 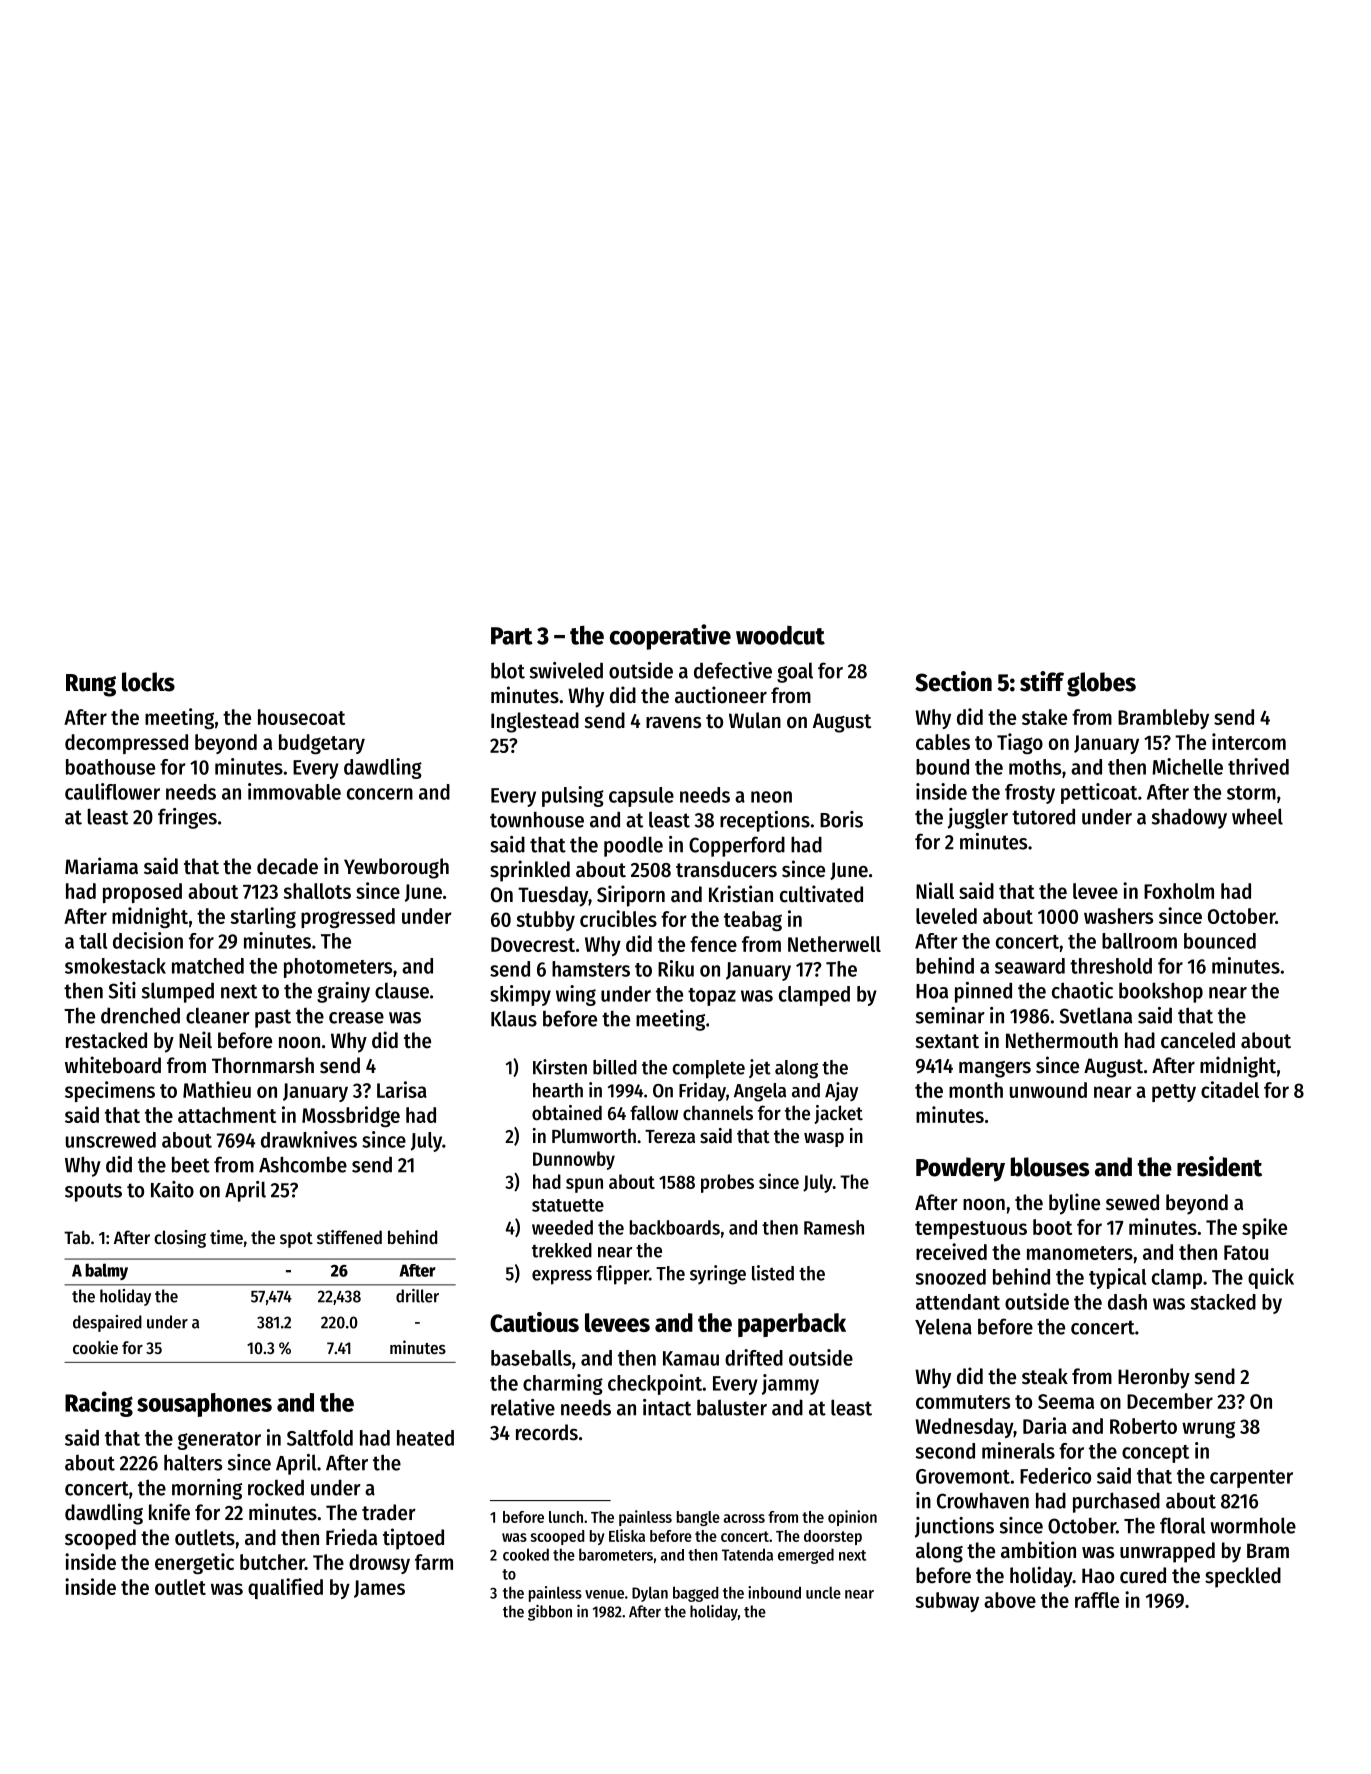 I want to click on Ashcombe, so click(x=303, y=1164).
